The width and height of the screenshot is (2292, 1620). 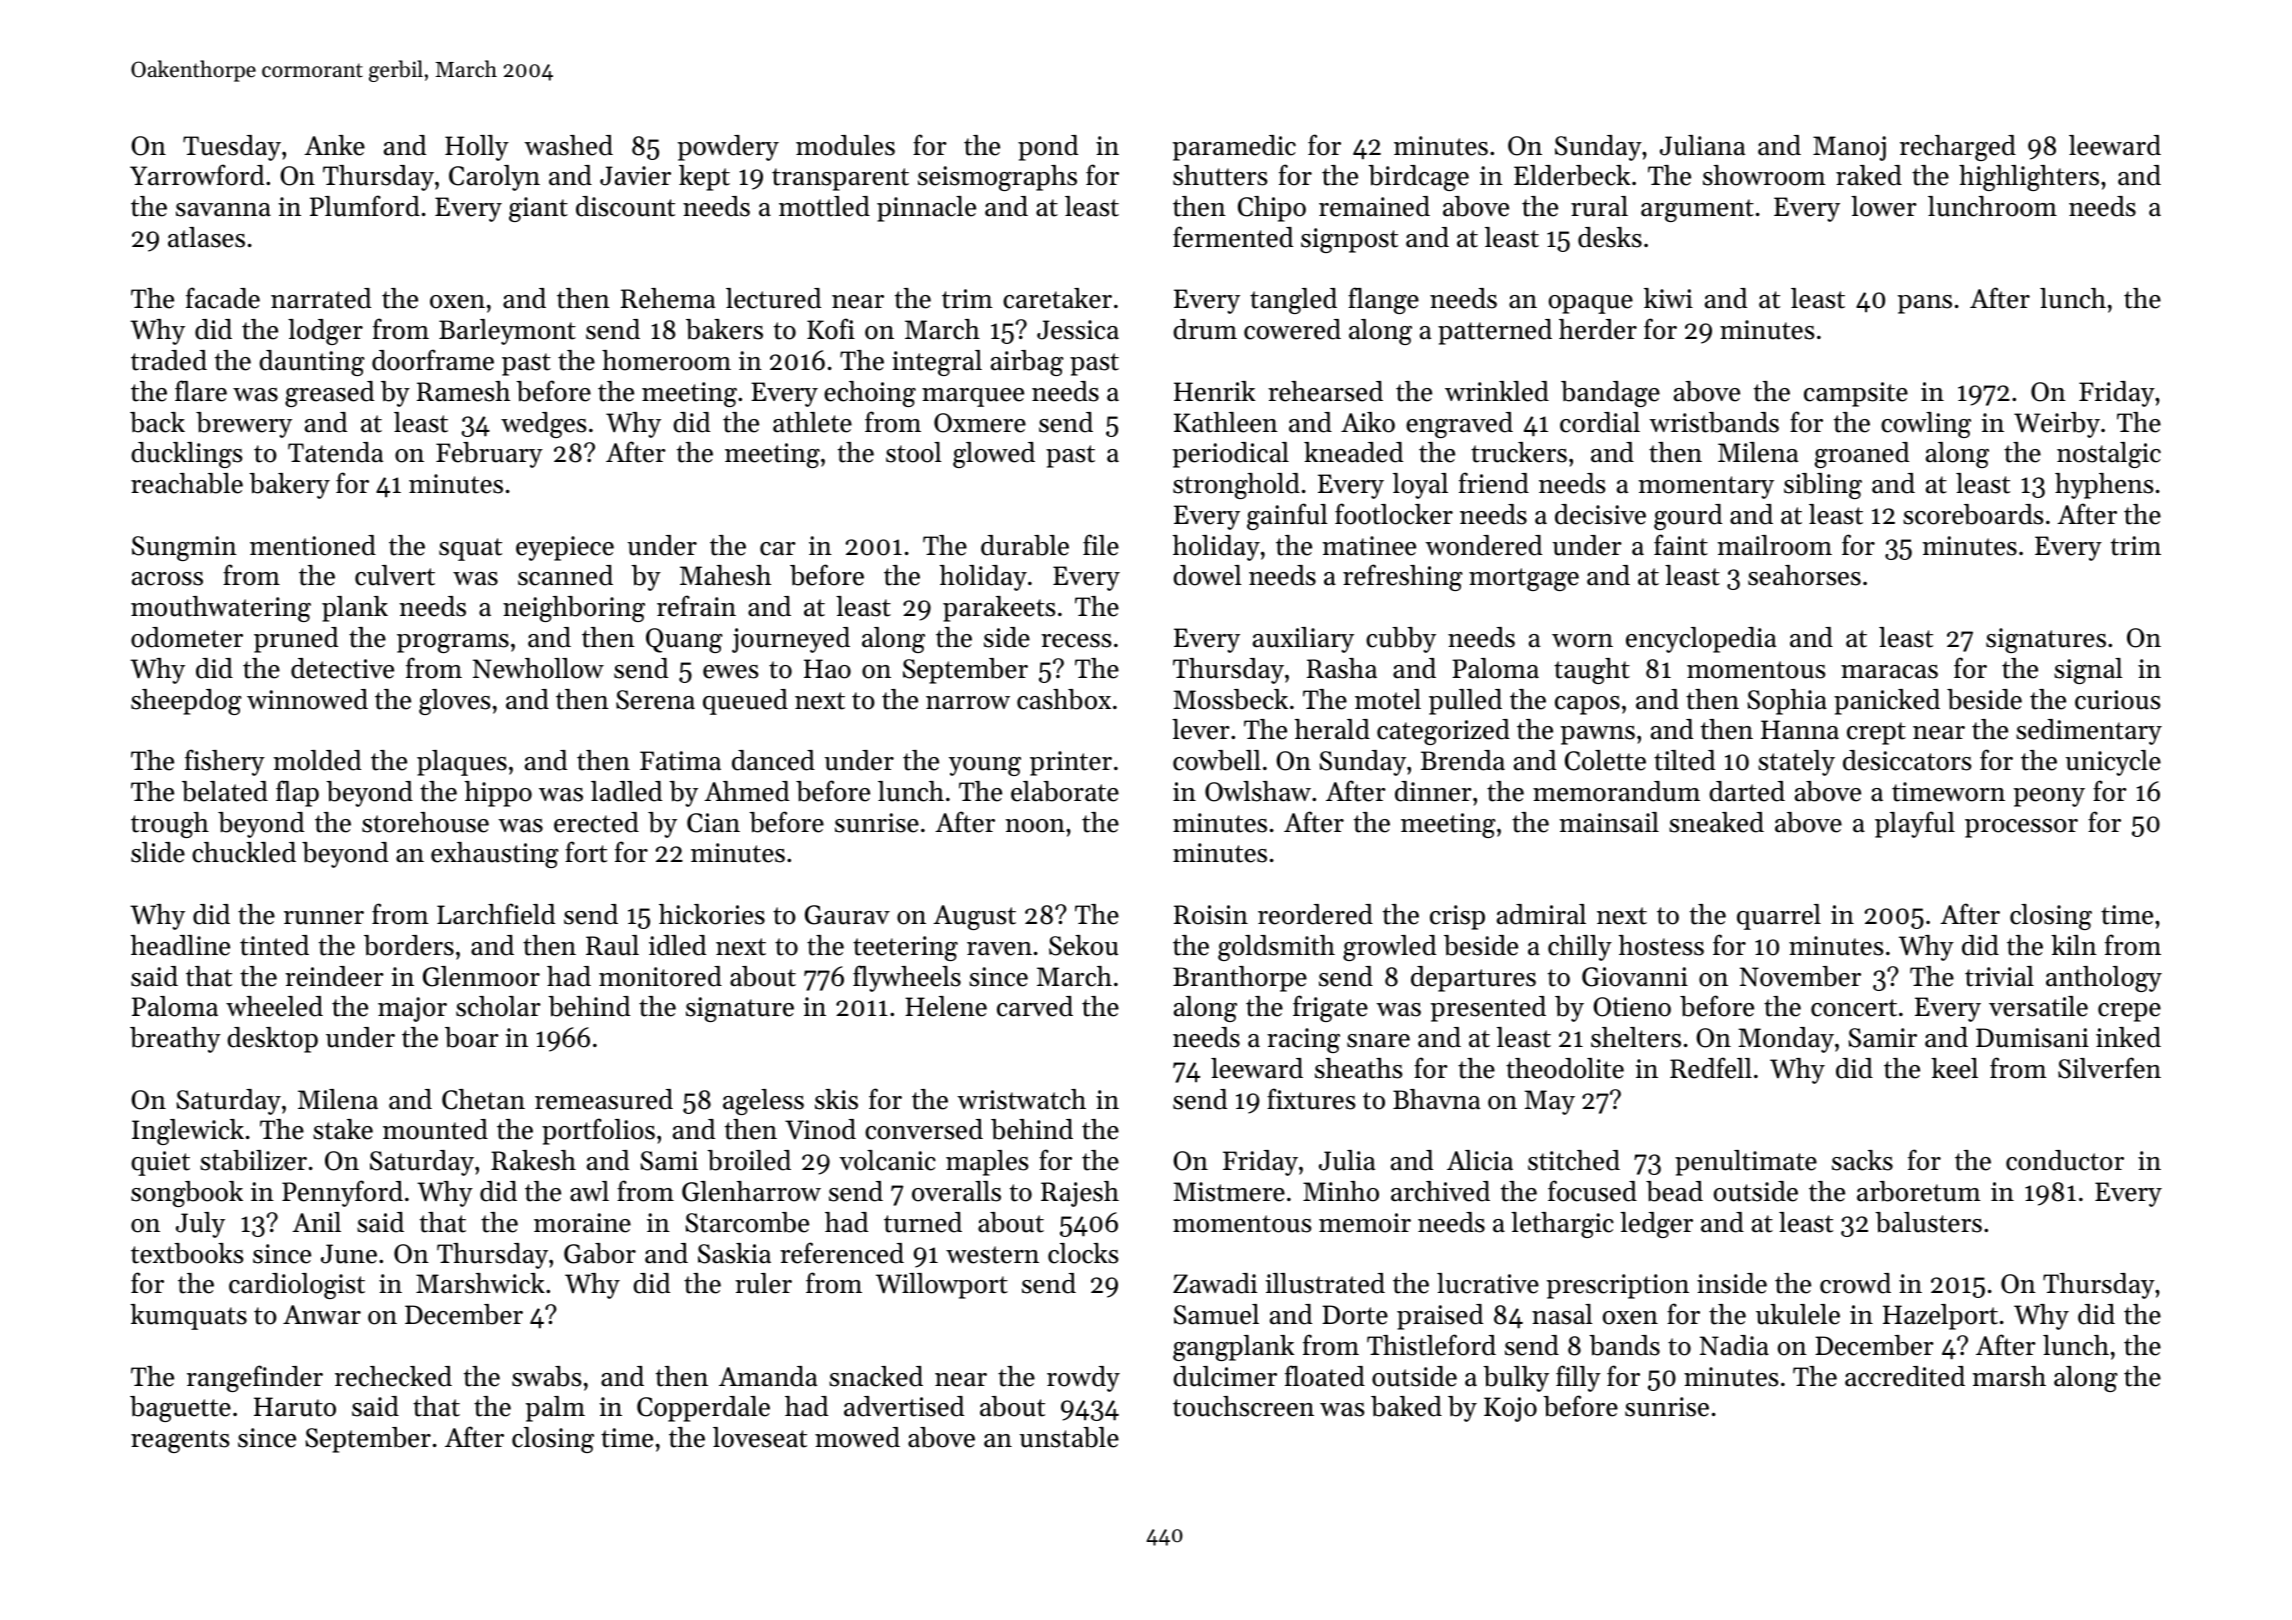 I want to click on Elderbeck, so click(x=1572, y=175).
